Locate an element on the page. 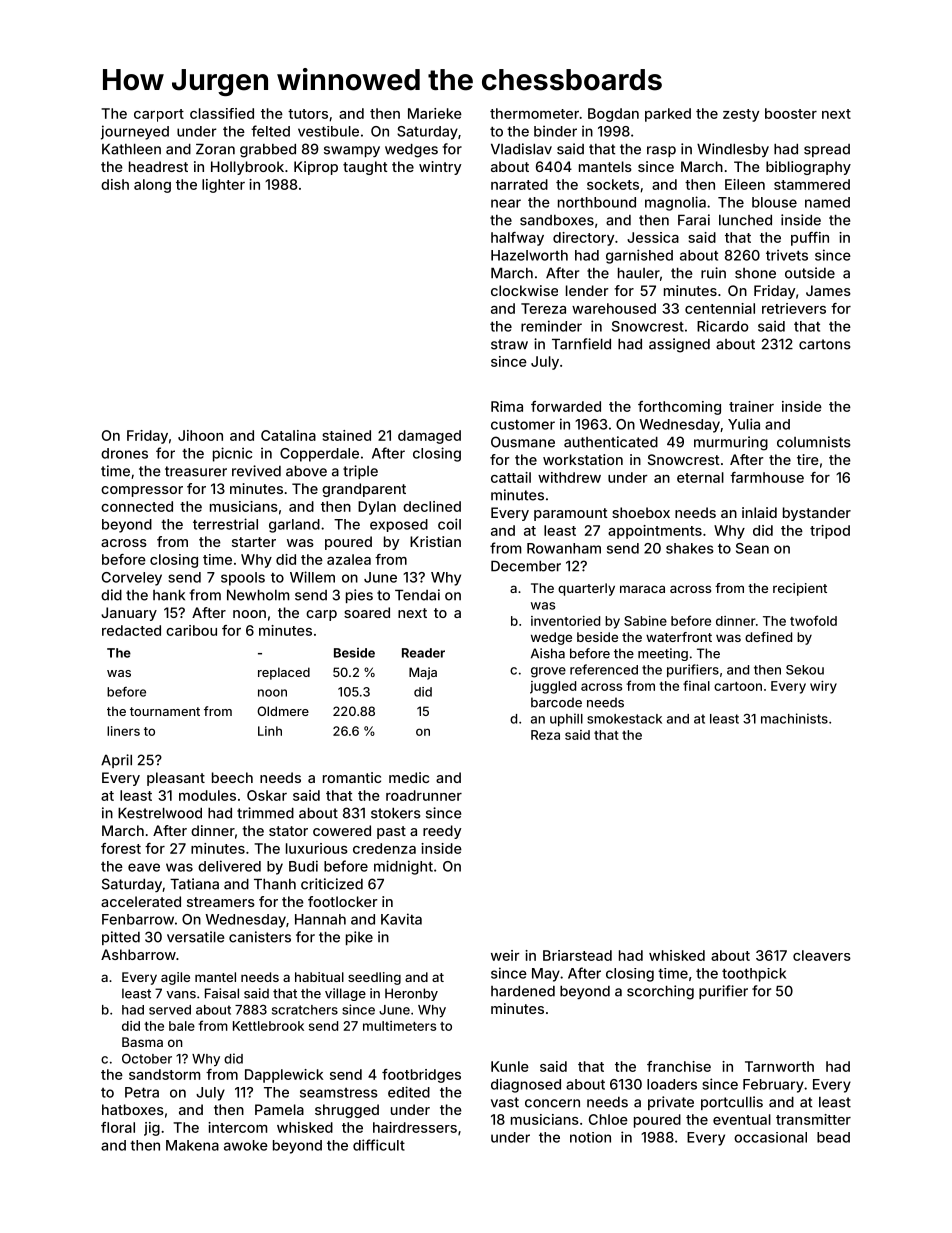 The image size is (952, 1233). lighter is located at coordinates (223, 186).
